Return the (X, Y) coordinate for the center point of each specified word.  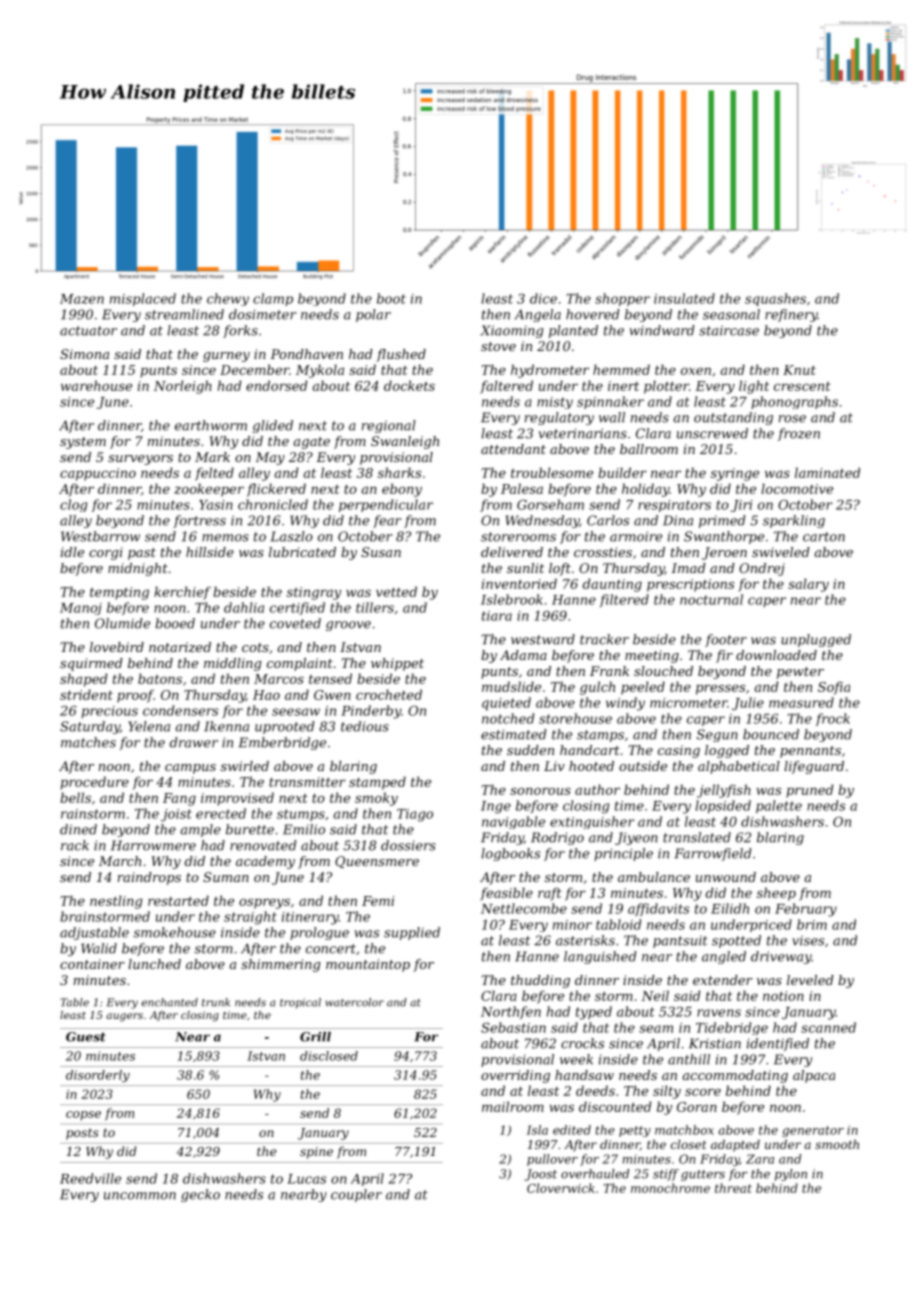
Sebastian (513, 1027)
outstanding (733, 418)
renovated (263, 845)
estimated (514, 734)
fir (724, 656)
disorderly (98, 1076)
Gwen (332, 695)
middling (233, 664)
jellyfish (724, 791)
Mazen (82, 299)
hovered (593, 314)
